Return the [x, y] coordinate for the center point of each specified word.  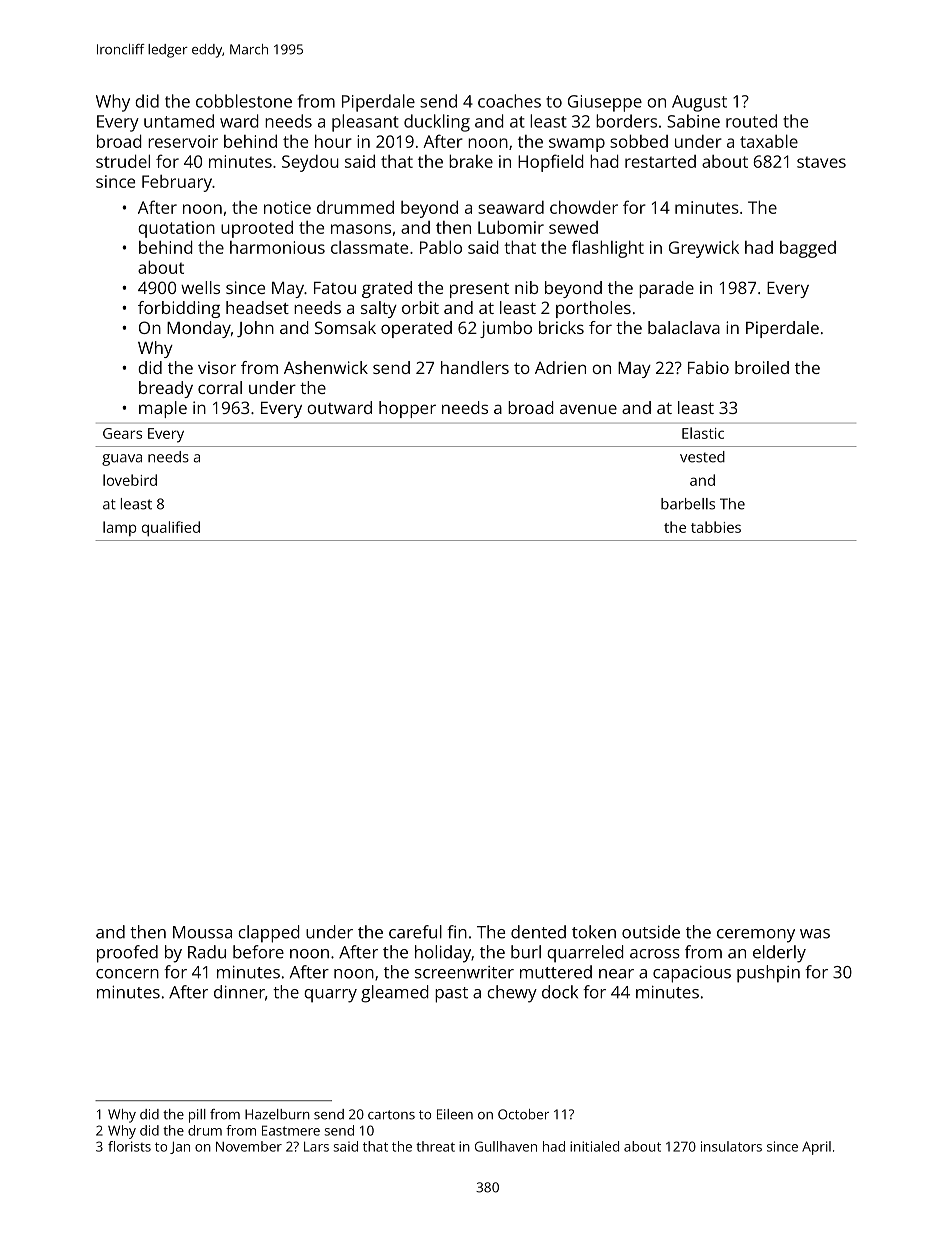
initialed [594, 1146]
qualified [171, 529]
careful [415, 932]
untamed [179, 121]
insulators [731, 1146]
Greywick [704, 249]
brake [471, 161]
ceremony [756, 936]
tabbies [716, 527]
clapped [269, 934]
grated [387, 289]
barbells [688, 504]
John [255, 329]
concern [127, 974]
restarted [660, 161]
